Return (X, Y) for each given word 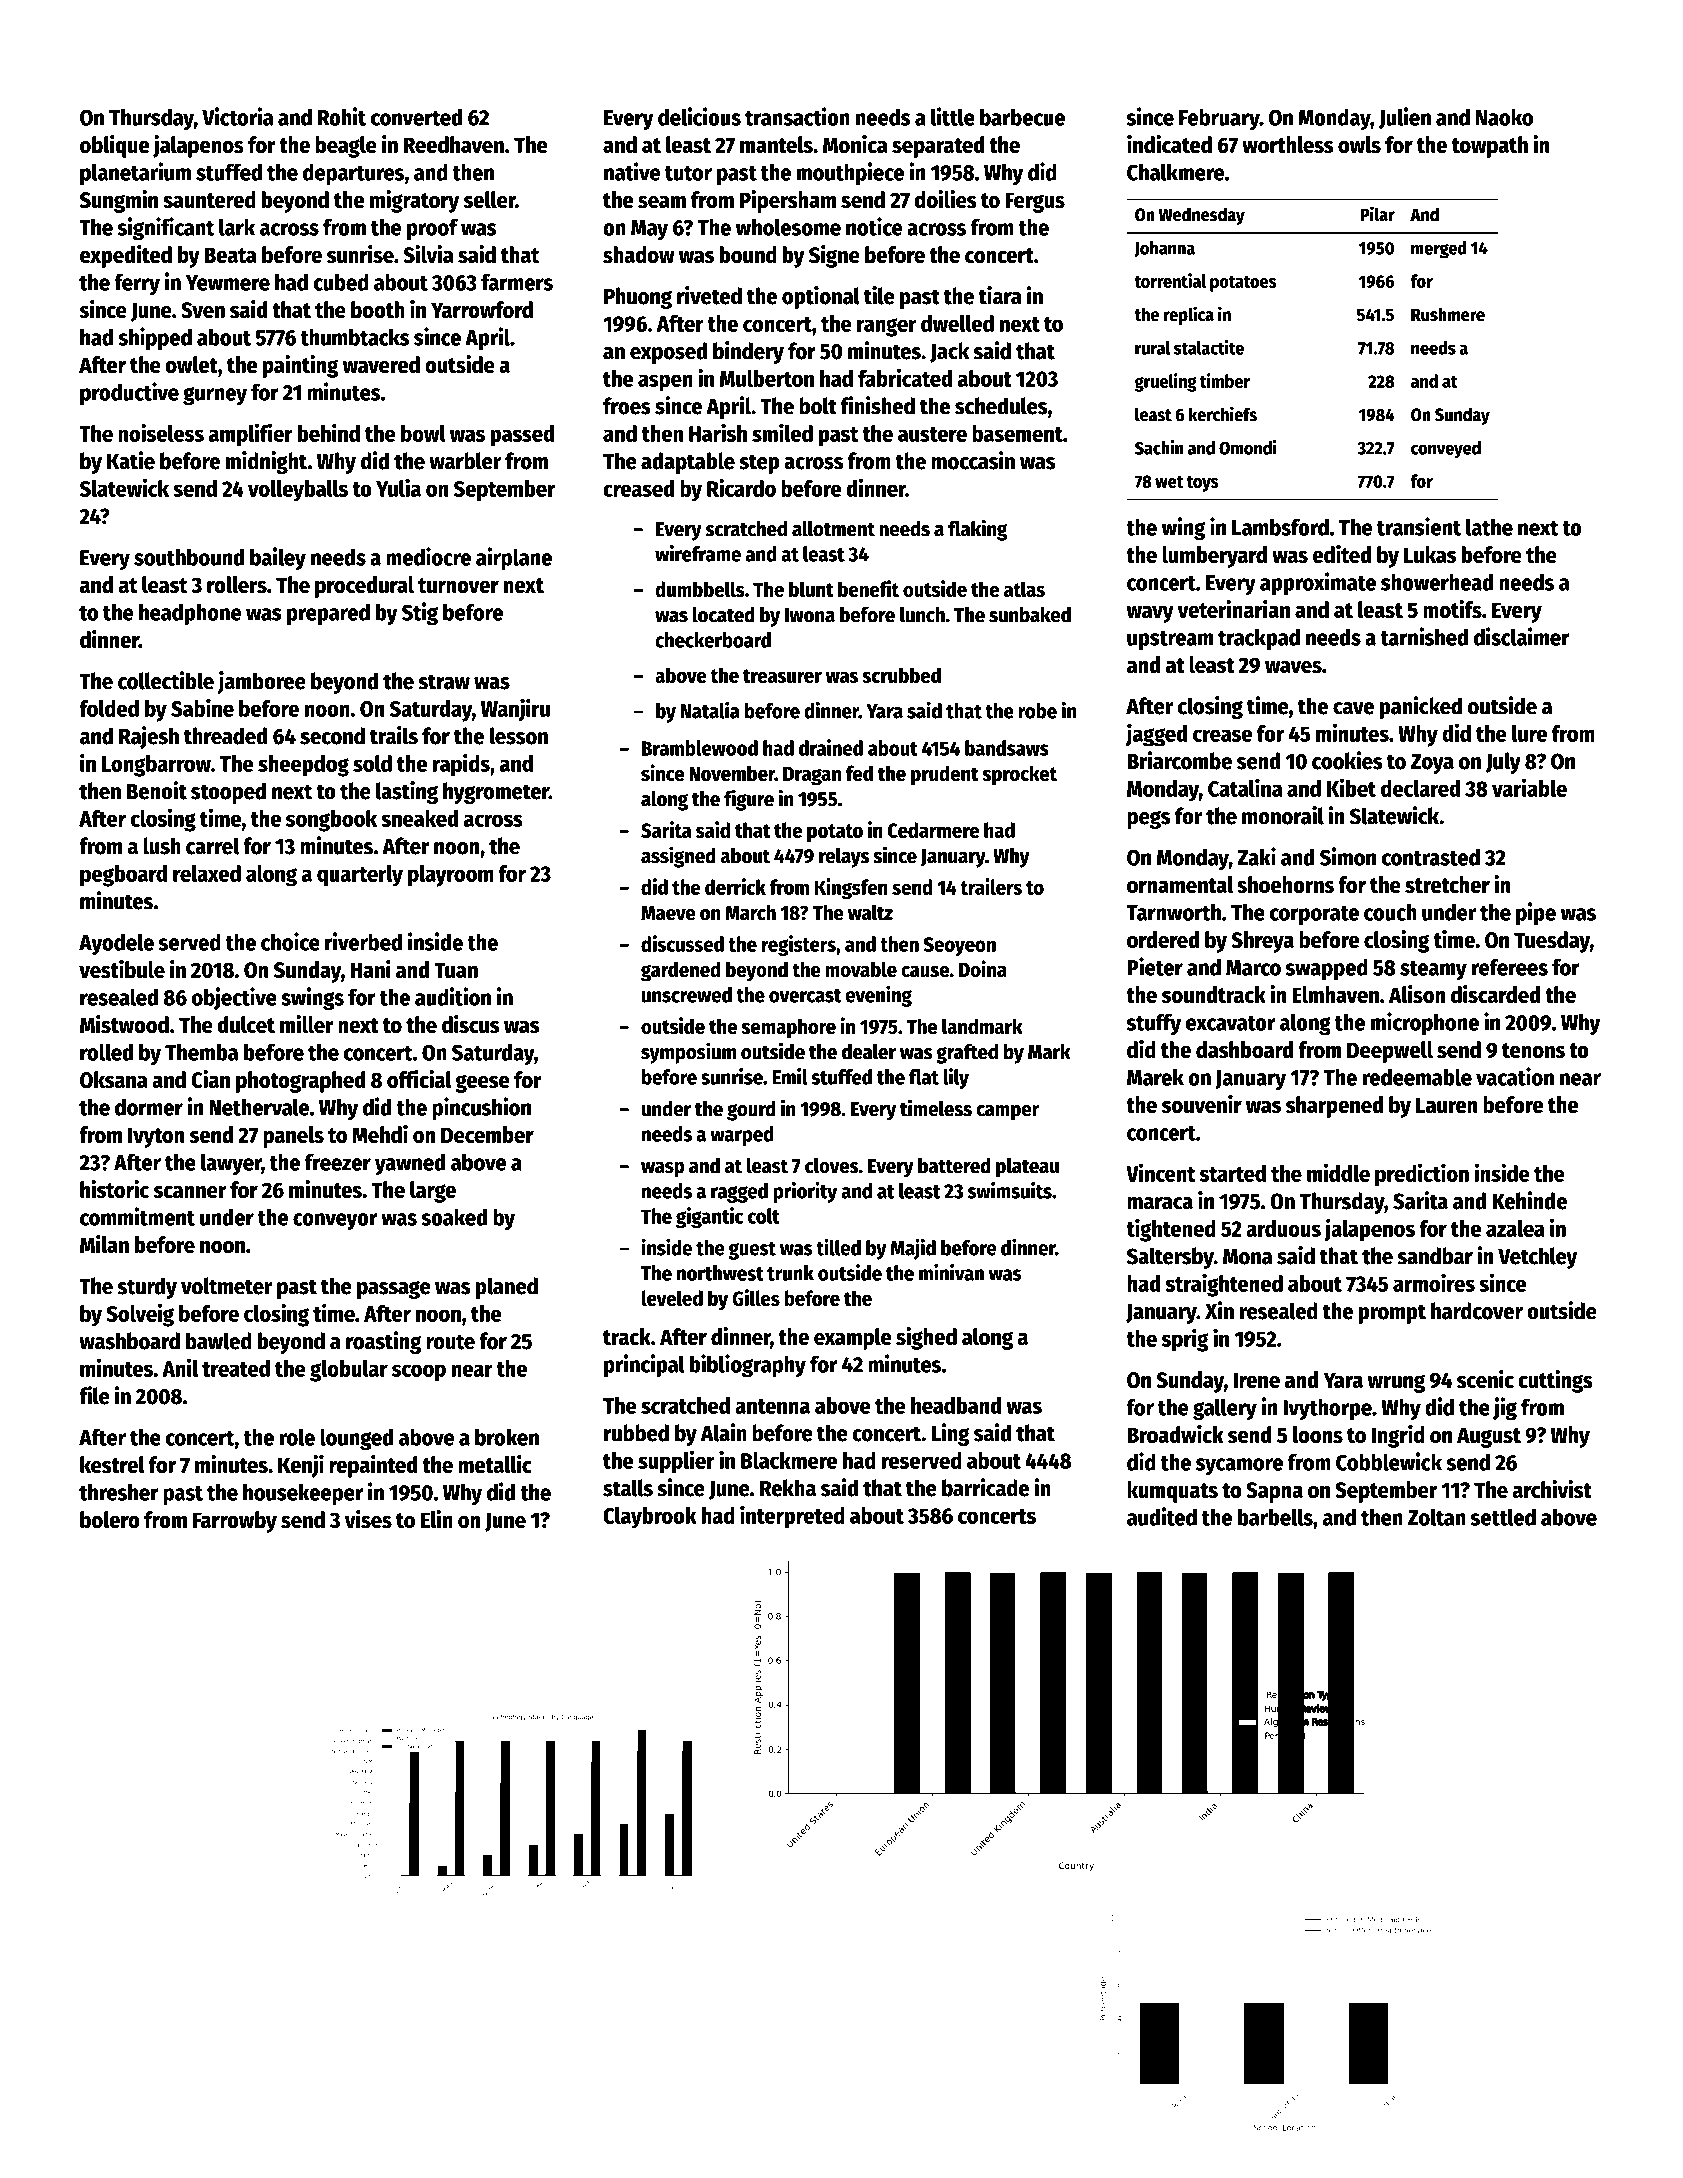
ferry (137, 284)
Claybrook (650, 1518)
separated (938, 147)
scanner (189, 1192)
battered (954, 1165)
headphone (190, 614)
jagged (1156, 735)
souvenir (1202, 1104)
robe (1038, 711)
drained (831, 747)
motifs (1452, 609)
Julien (1405, 118)
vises (368, 1519)
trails (394, 735)
